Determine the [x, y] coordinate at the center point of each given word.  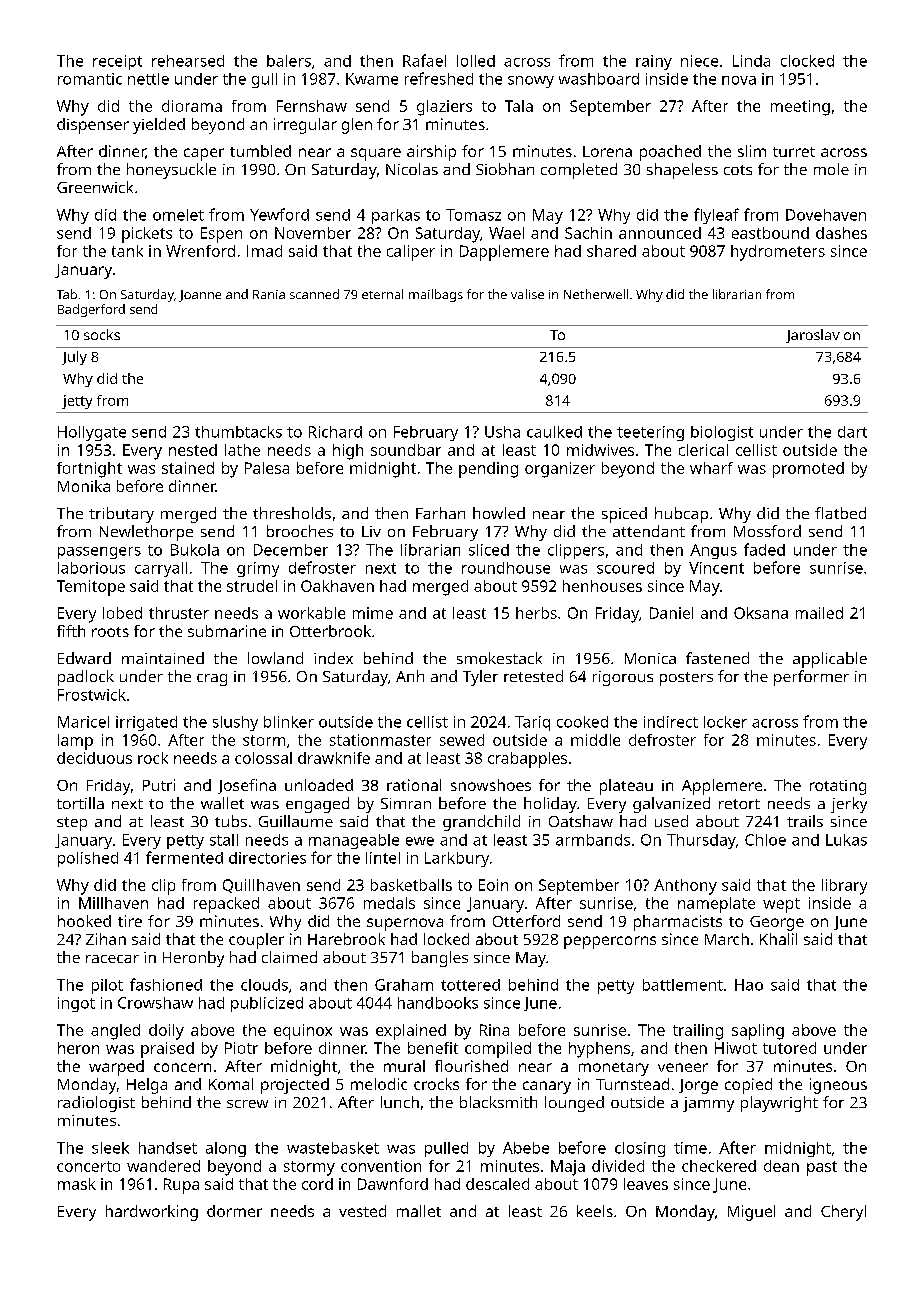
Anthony [685, 887]
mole [831, 169]
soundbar [406, 450]
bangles [440, 959]
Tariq [532, 723]
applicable [830, 660]
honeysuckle [171, 171]
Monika [84, 486]
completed [579, 171]
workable [311, 613]
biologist [722, 433]
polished [88, 859]
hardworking [152, 1213]
